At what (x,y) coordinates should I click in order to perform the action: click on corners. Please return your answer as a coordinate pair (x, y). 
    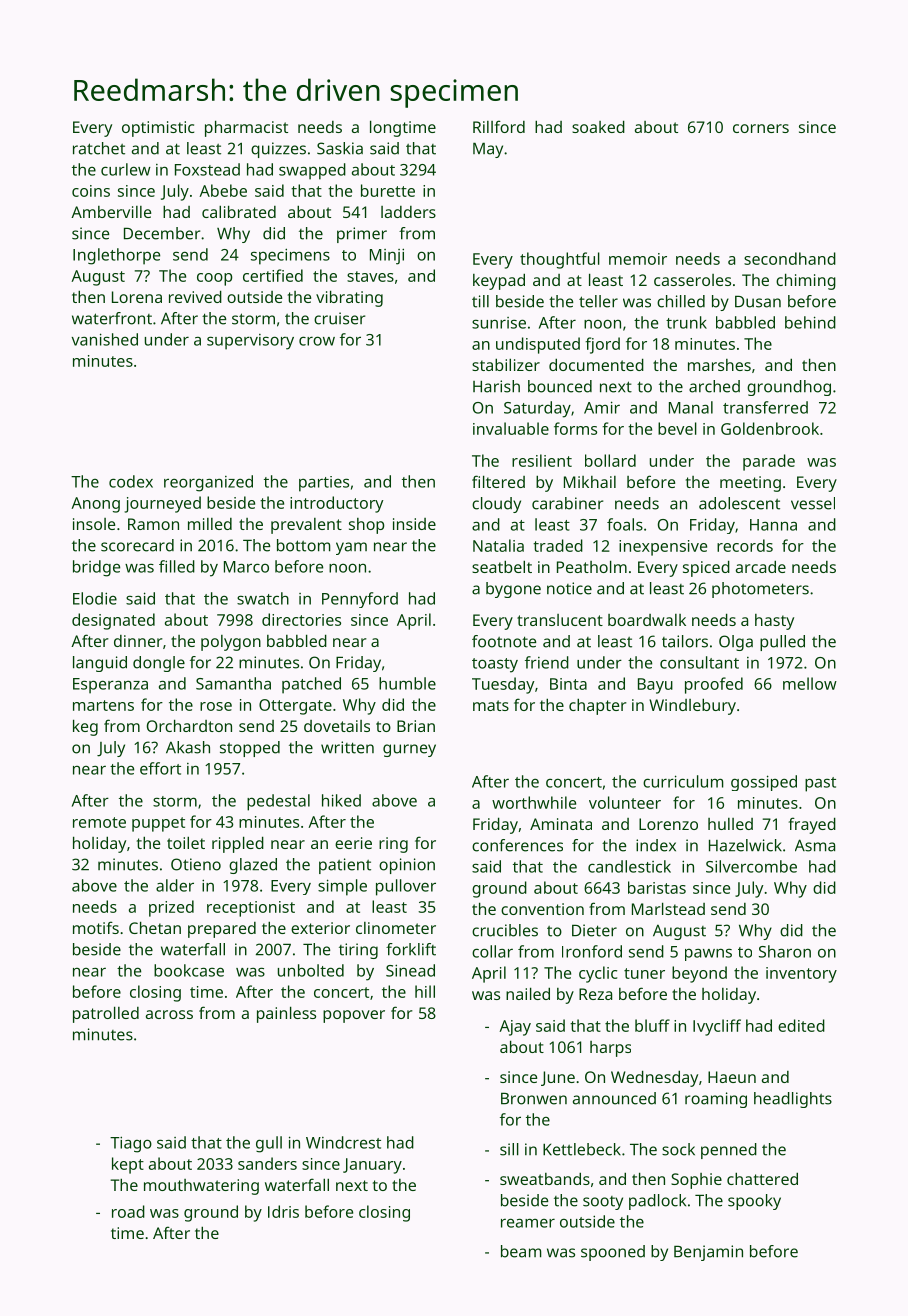
    Looking at the image, I should click on (761, 128).
